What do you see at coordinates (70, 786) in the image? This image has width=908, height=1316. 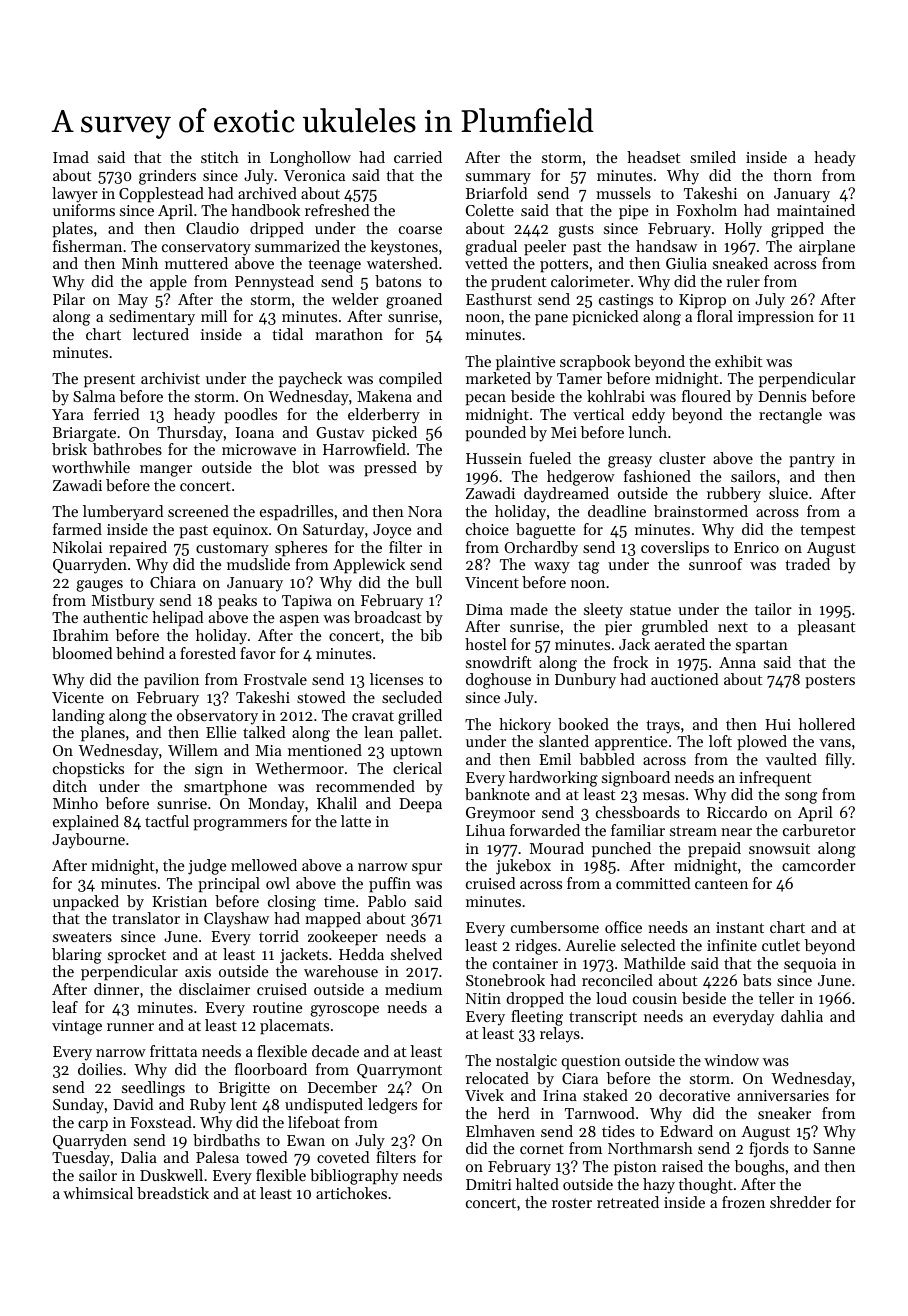 I see `ditch` at bounding box center [70, 786].
